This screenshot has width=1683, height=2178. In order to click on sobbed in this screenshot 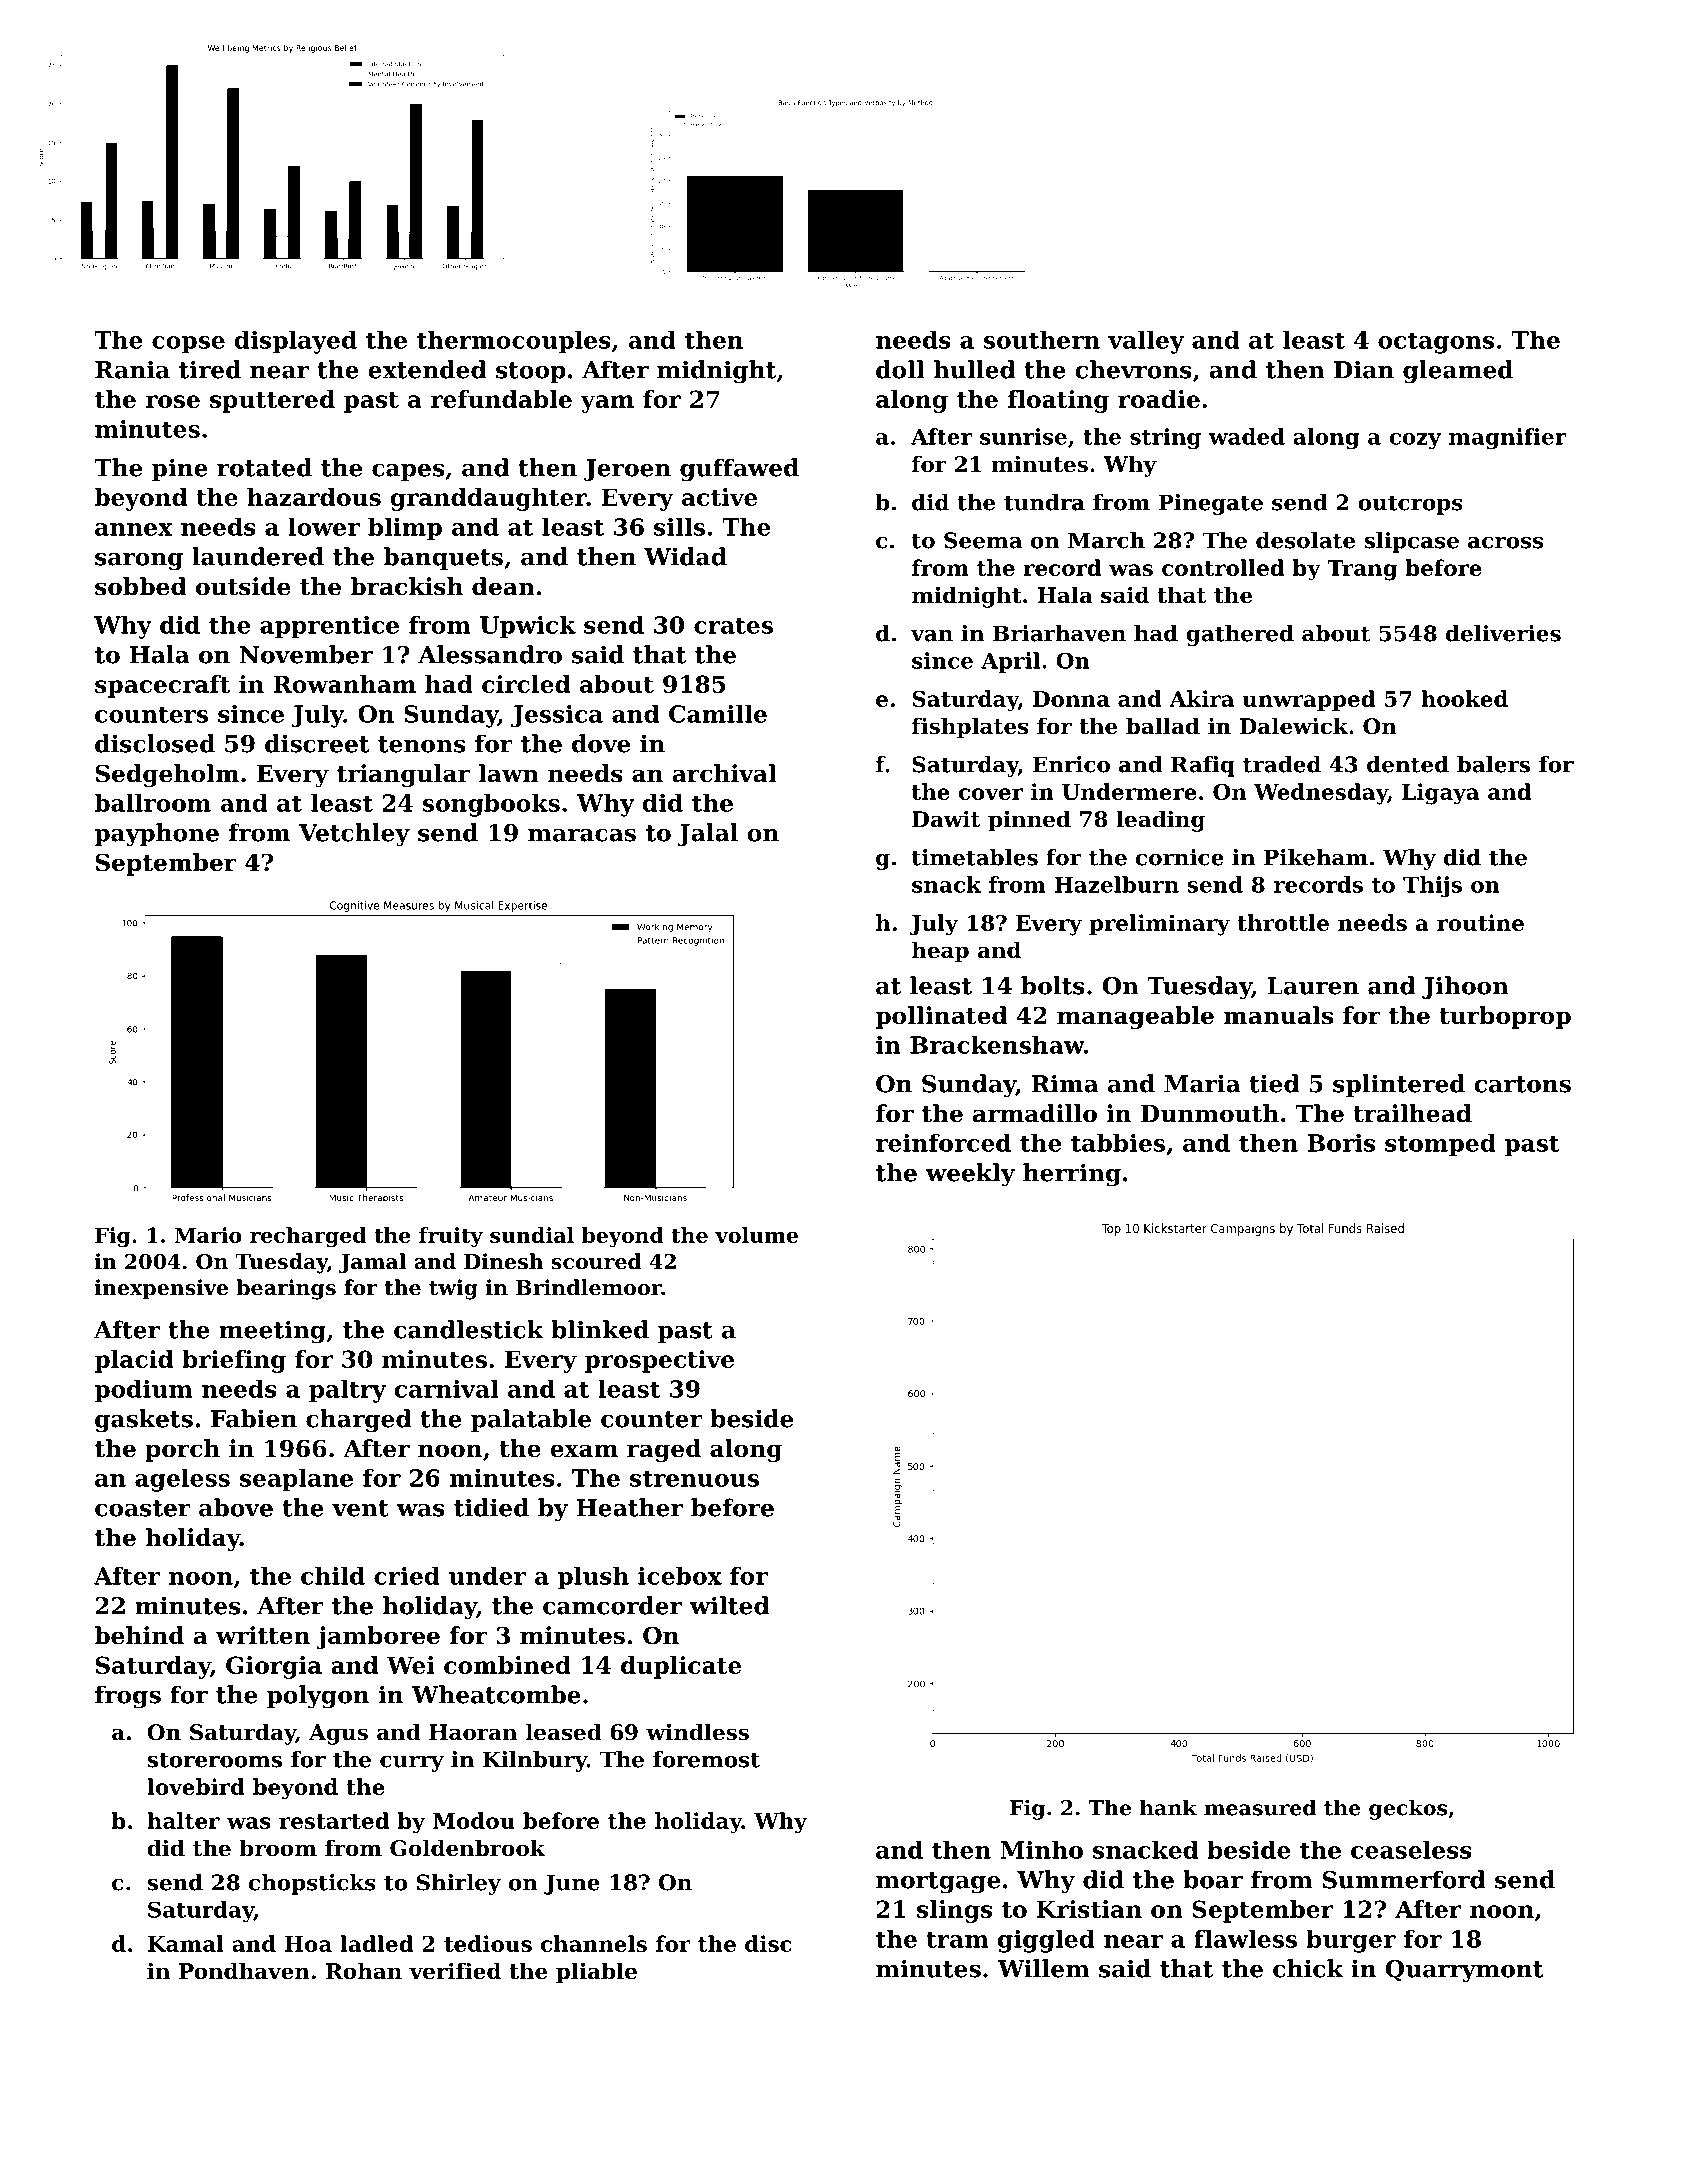, I will do `click(141, 586)`.
